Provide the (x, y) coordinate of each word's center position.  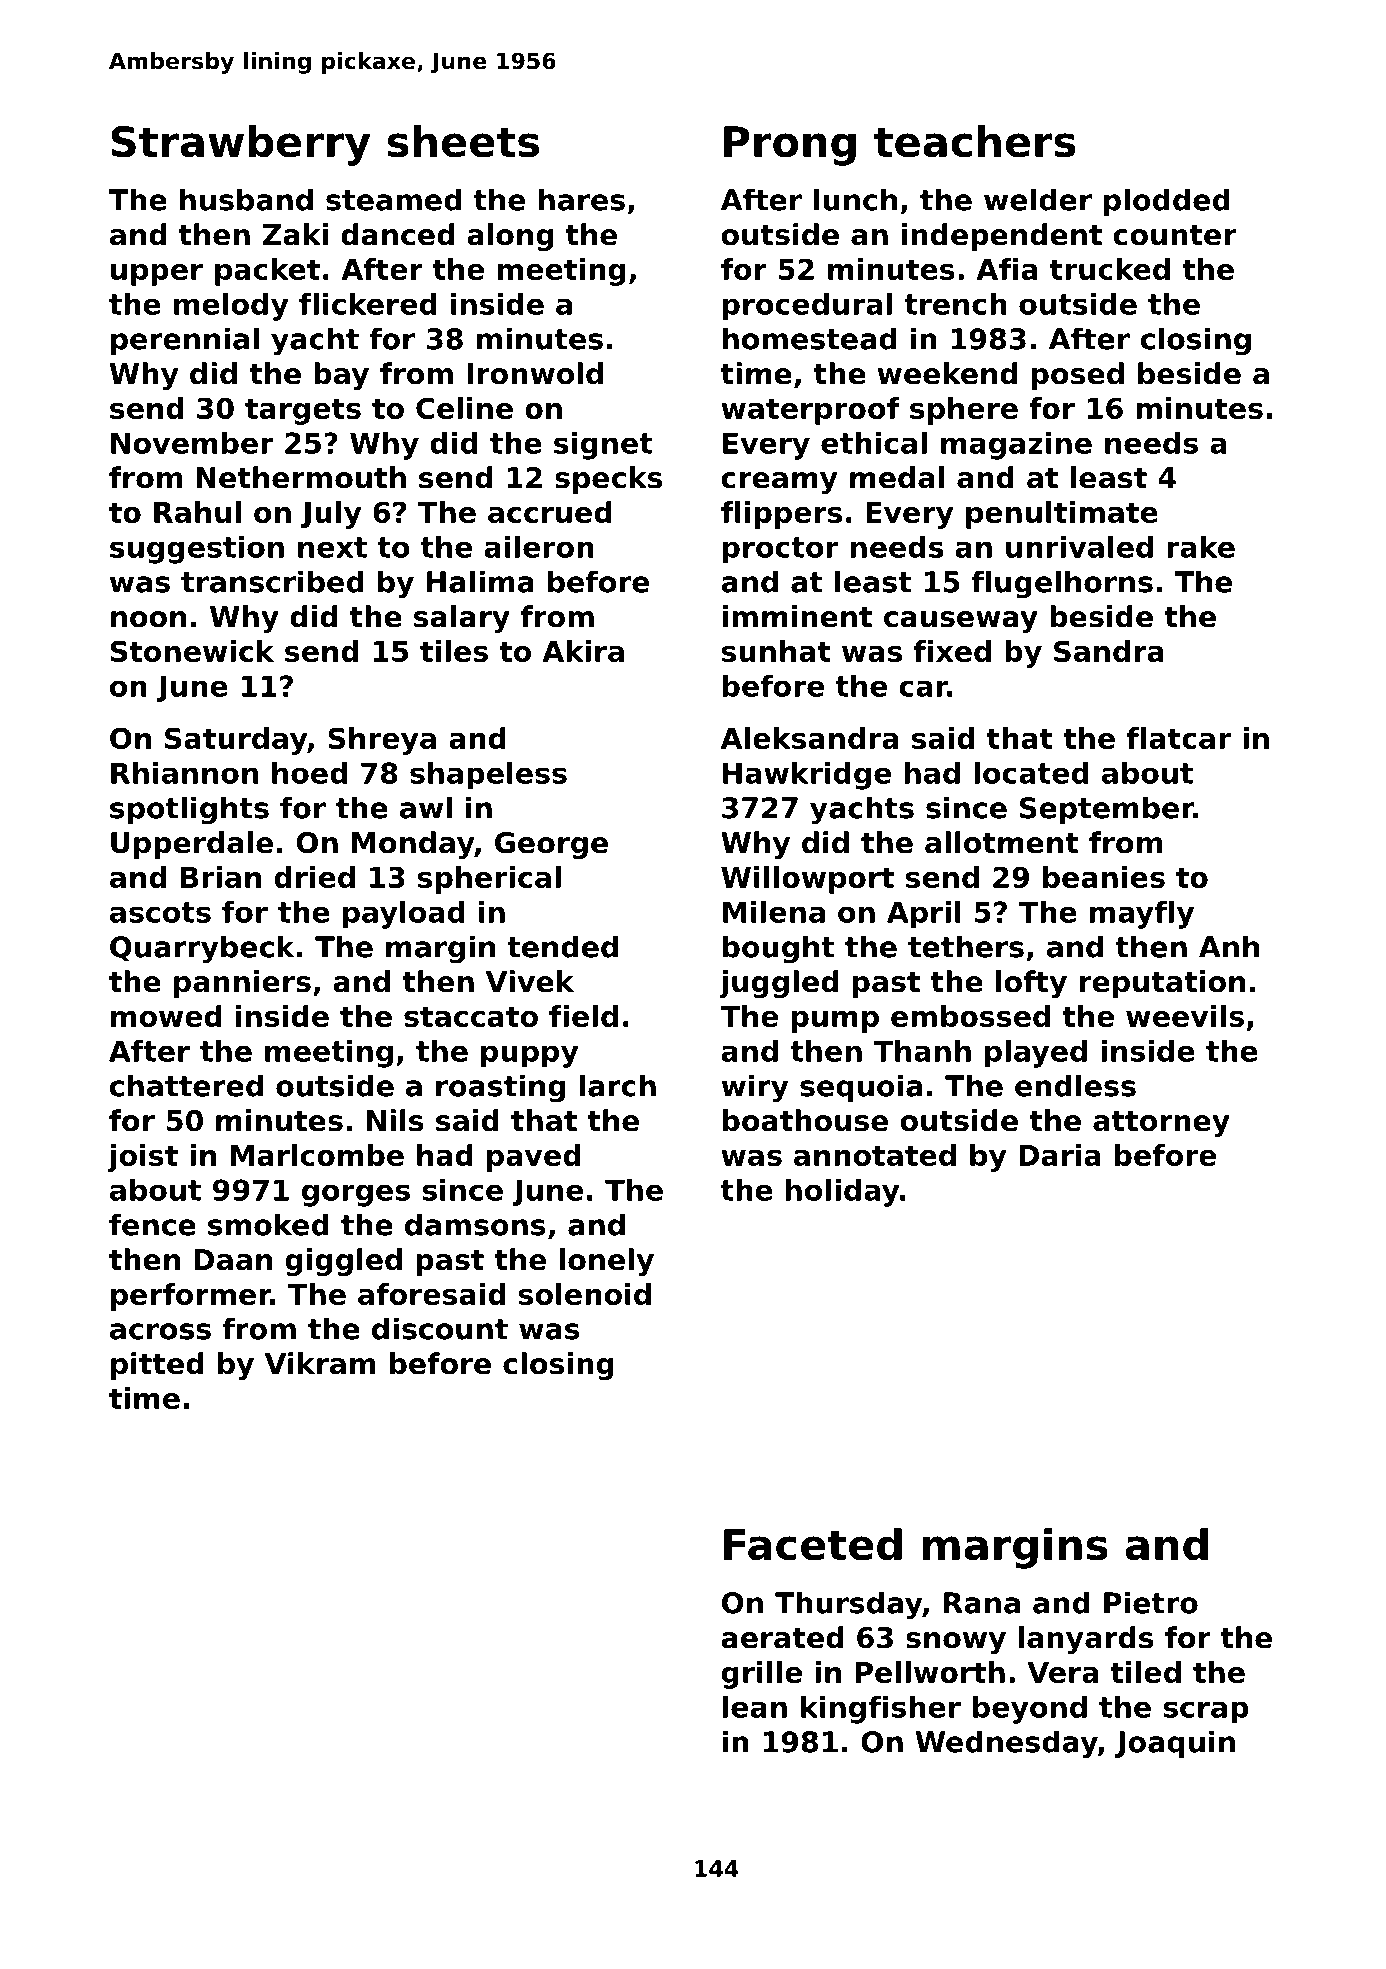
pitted (157, 1366)
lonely (607, 1262)
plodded (1167, 202)
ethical (874, 443)
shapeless (488, 776)
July (331, 515)
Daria (1060, 1155)
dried (314, 877)
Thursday (848, 1605)
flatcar (1179, 738)
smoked (268, 1224)
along (510, 237)
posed (1078, 376)
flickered (368, 304)
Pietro (1151, 1602)
